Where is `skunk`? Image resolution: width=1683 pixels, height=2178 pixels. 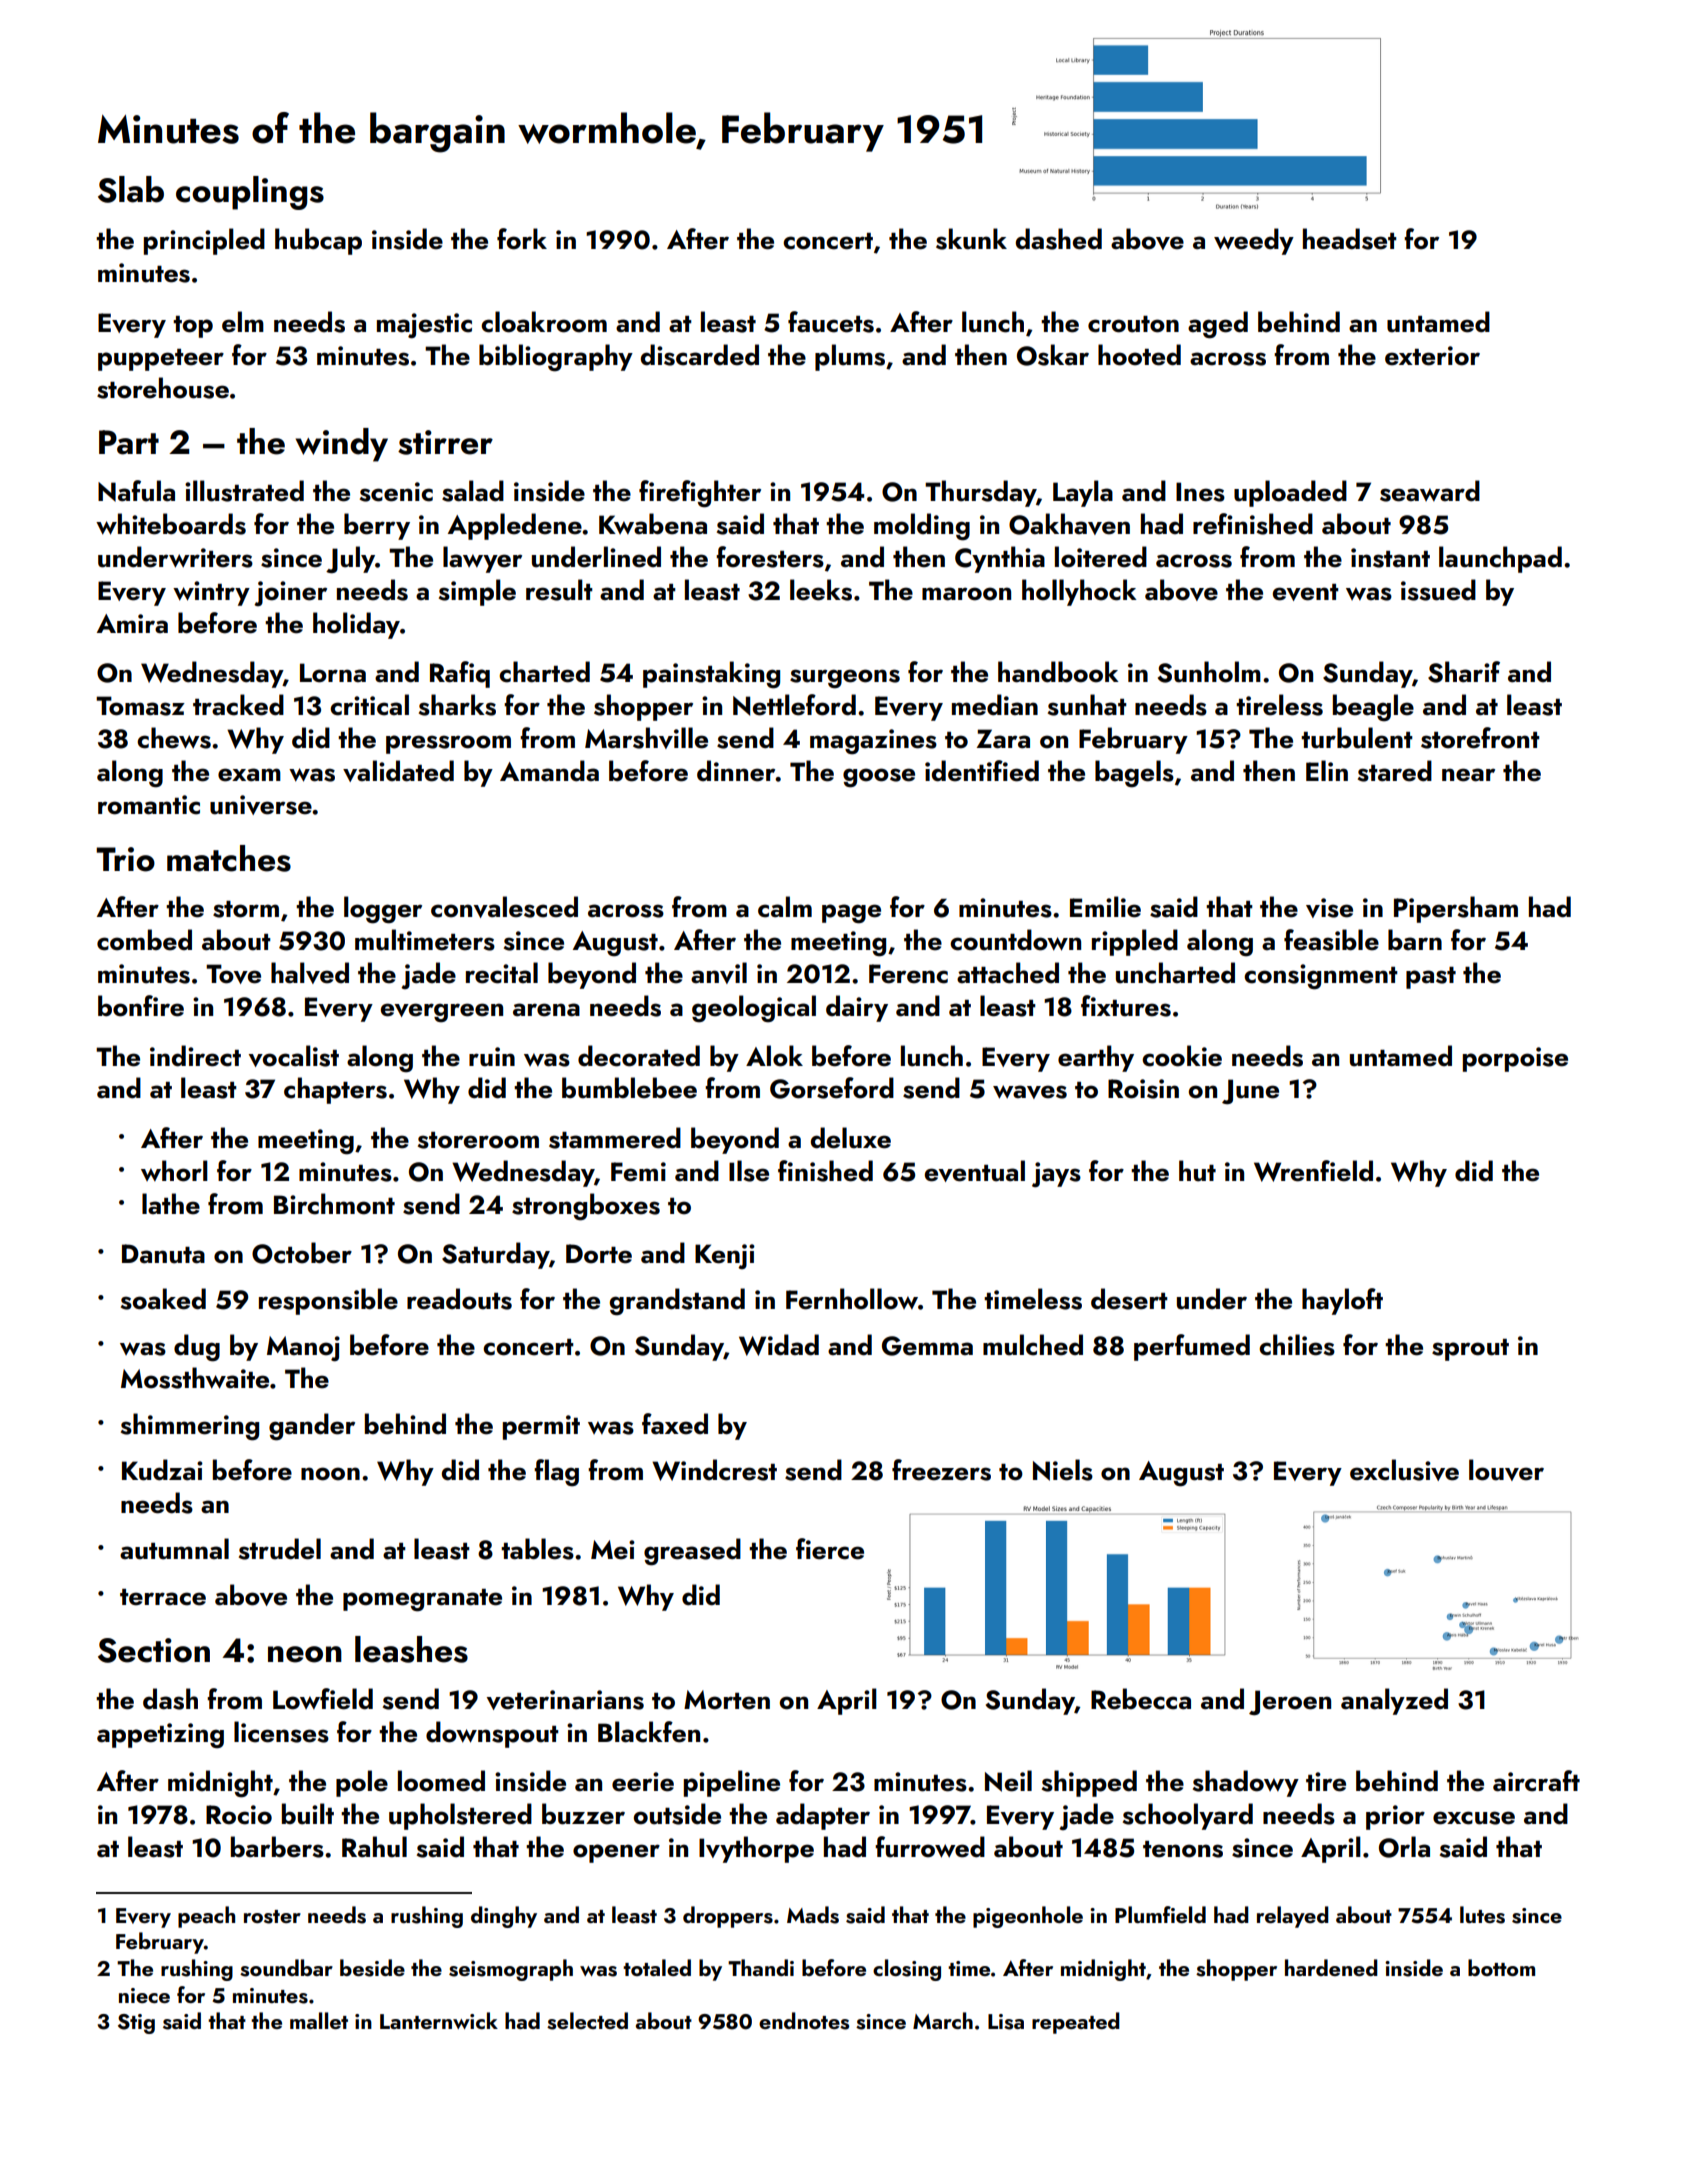
skunk is located at coordinates (971, 239).
